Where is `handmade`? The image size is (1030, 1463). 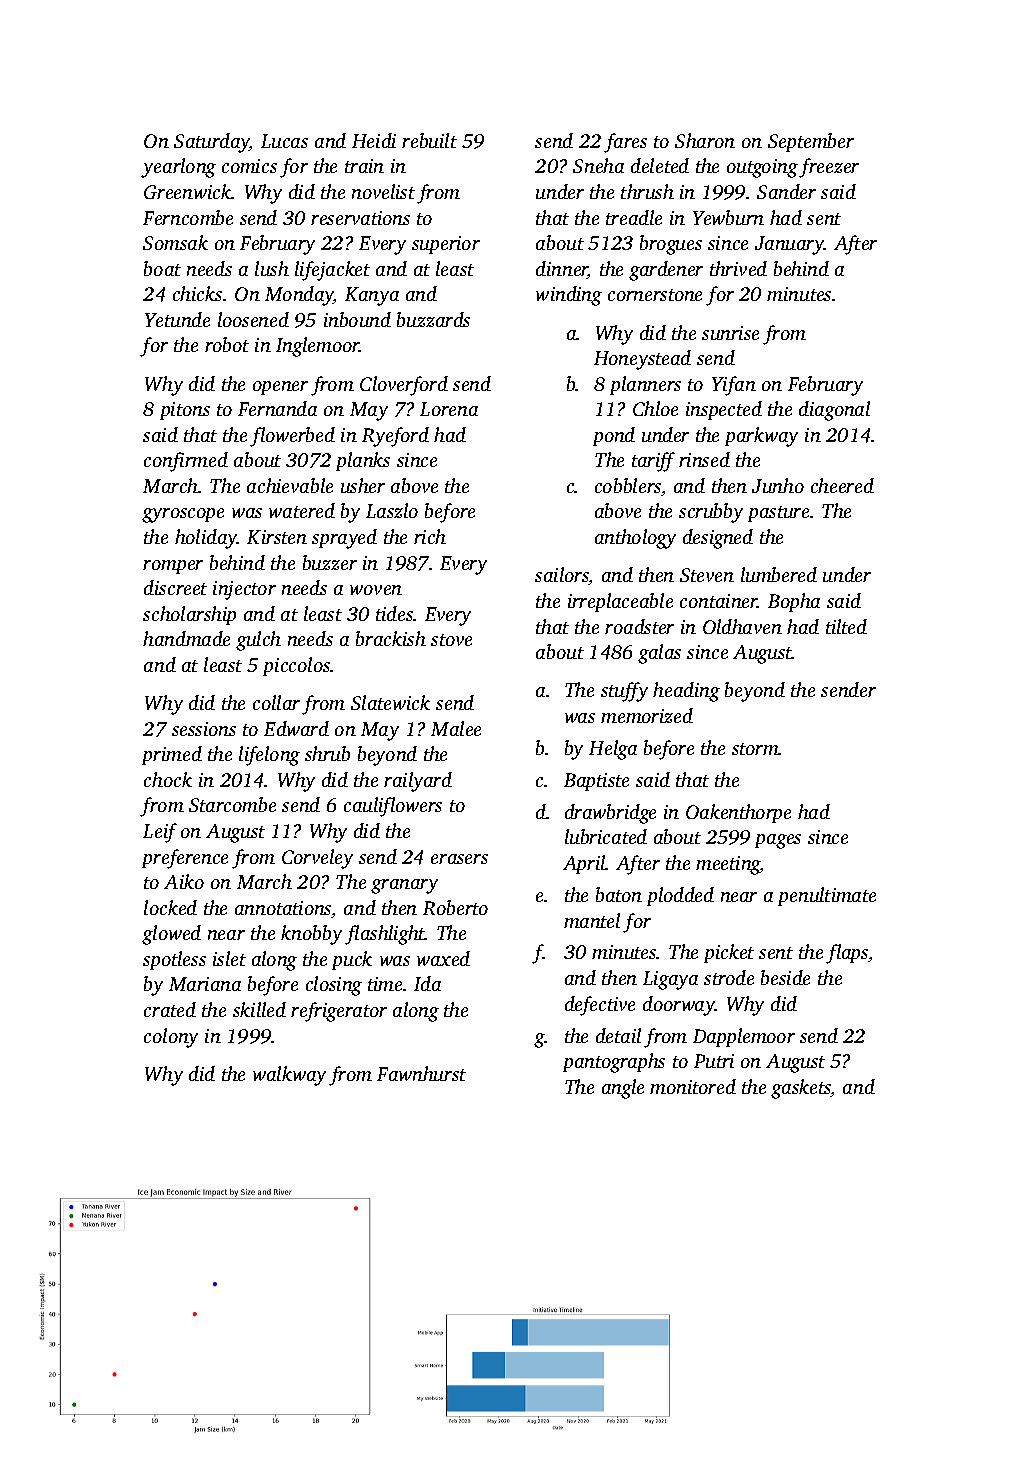 handmade is located at coordinates (186, 638).
